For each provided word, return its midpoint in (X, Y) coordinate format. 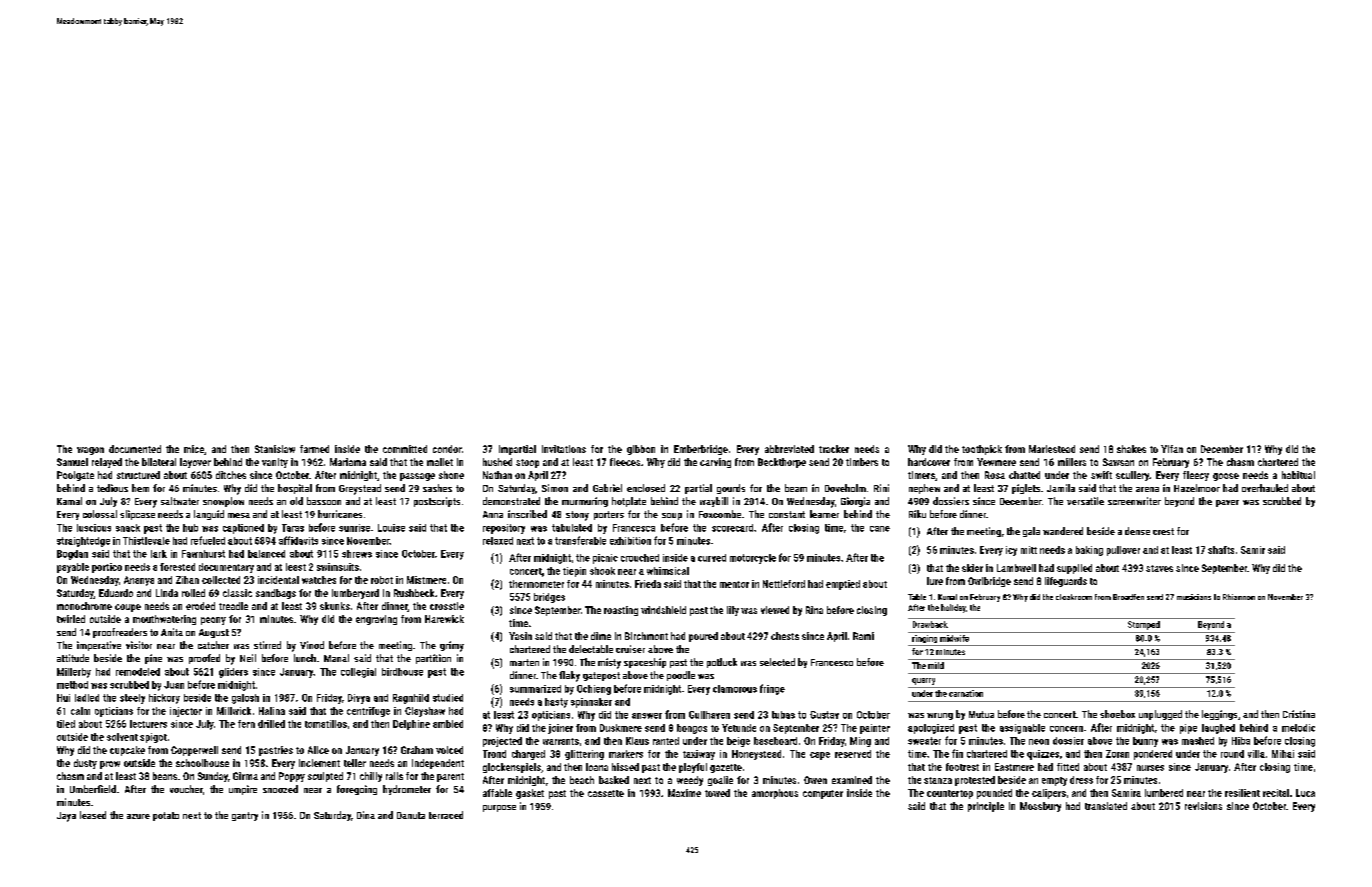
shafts (1221, 550)
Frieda (648, 584)
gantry (245, 816)
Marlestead (1052, 449)
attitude (73, 658)
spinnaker (591, 703)
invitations (564, 449)
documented (135, 449)
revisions (1203, 806)
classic (237, 593)
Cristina (1299, 714)
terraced (446, 815)
